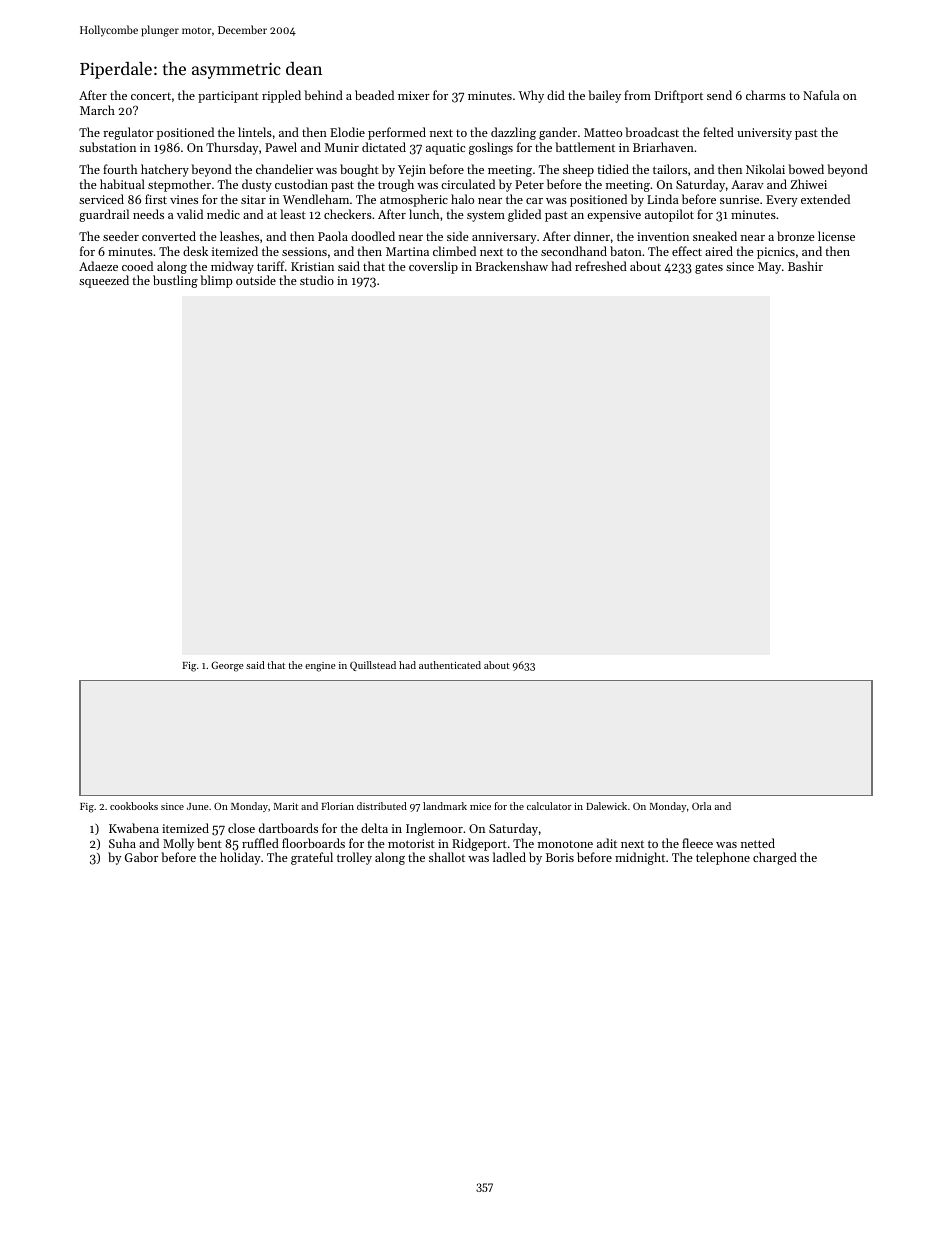  What do you see at coordinates (565, 844) in the image?
I see `monotone` at bounding box center [565, 844].
